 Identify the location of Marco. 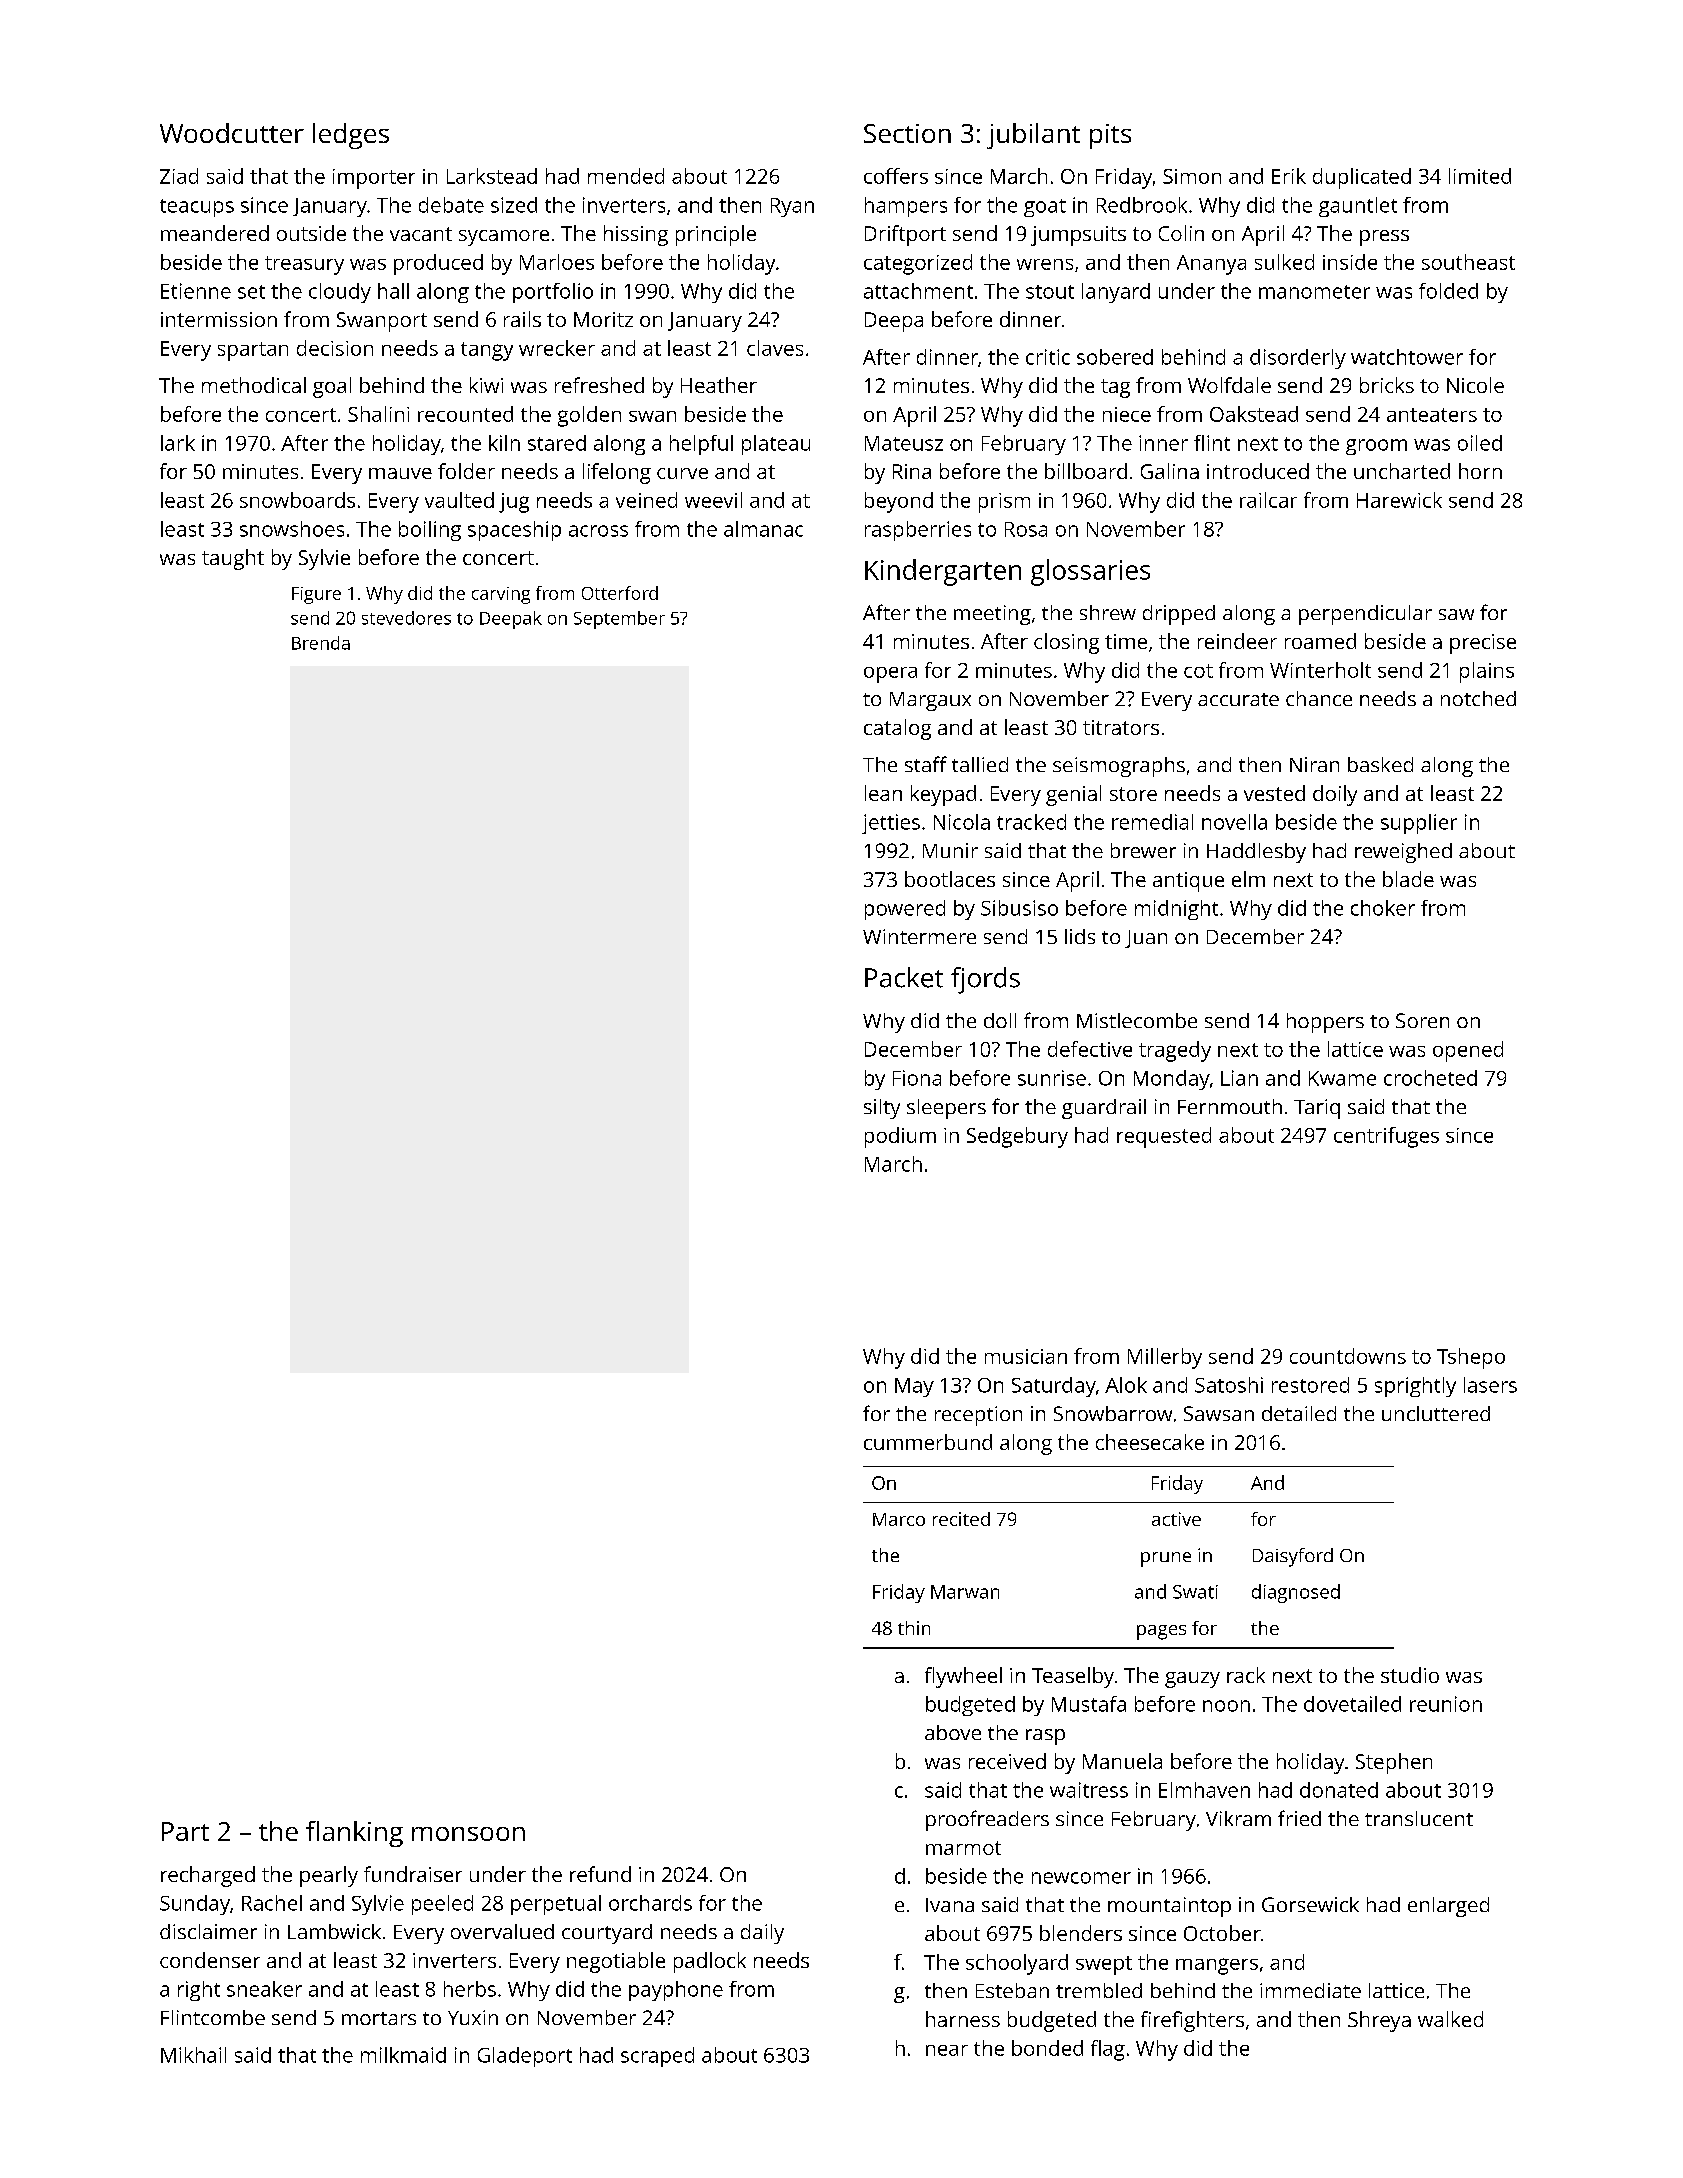
(899, 1519).
